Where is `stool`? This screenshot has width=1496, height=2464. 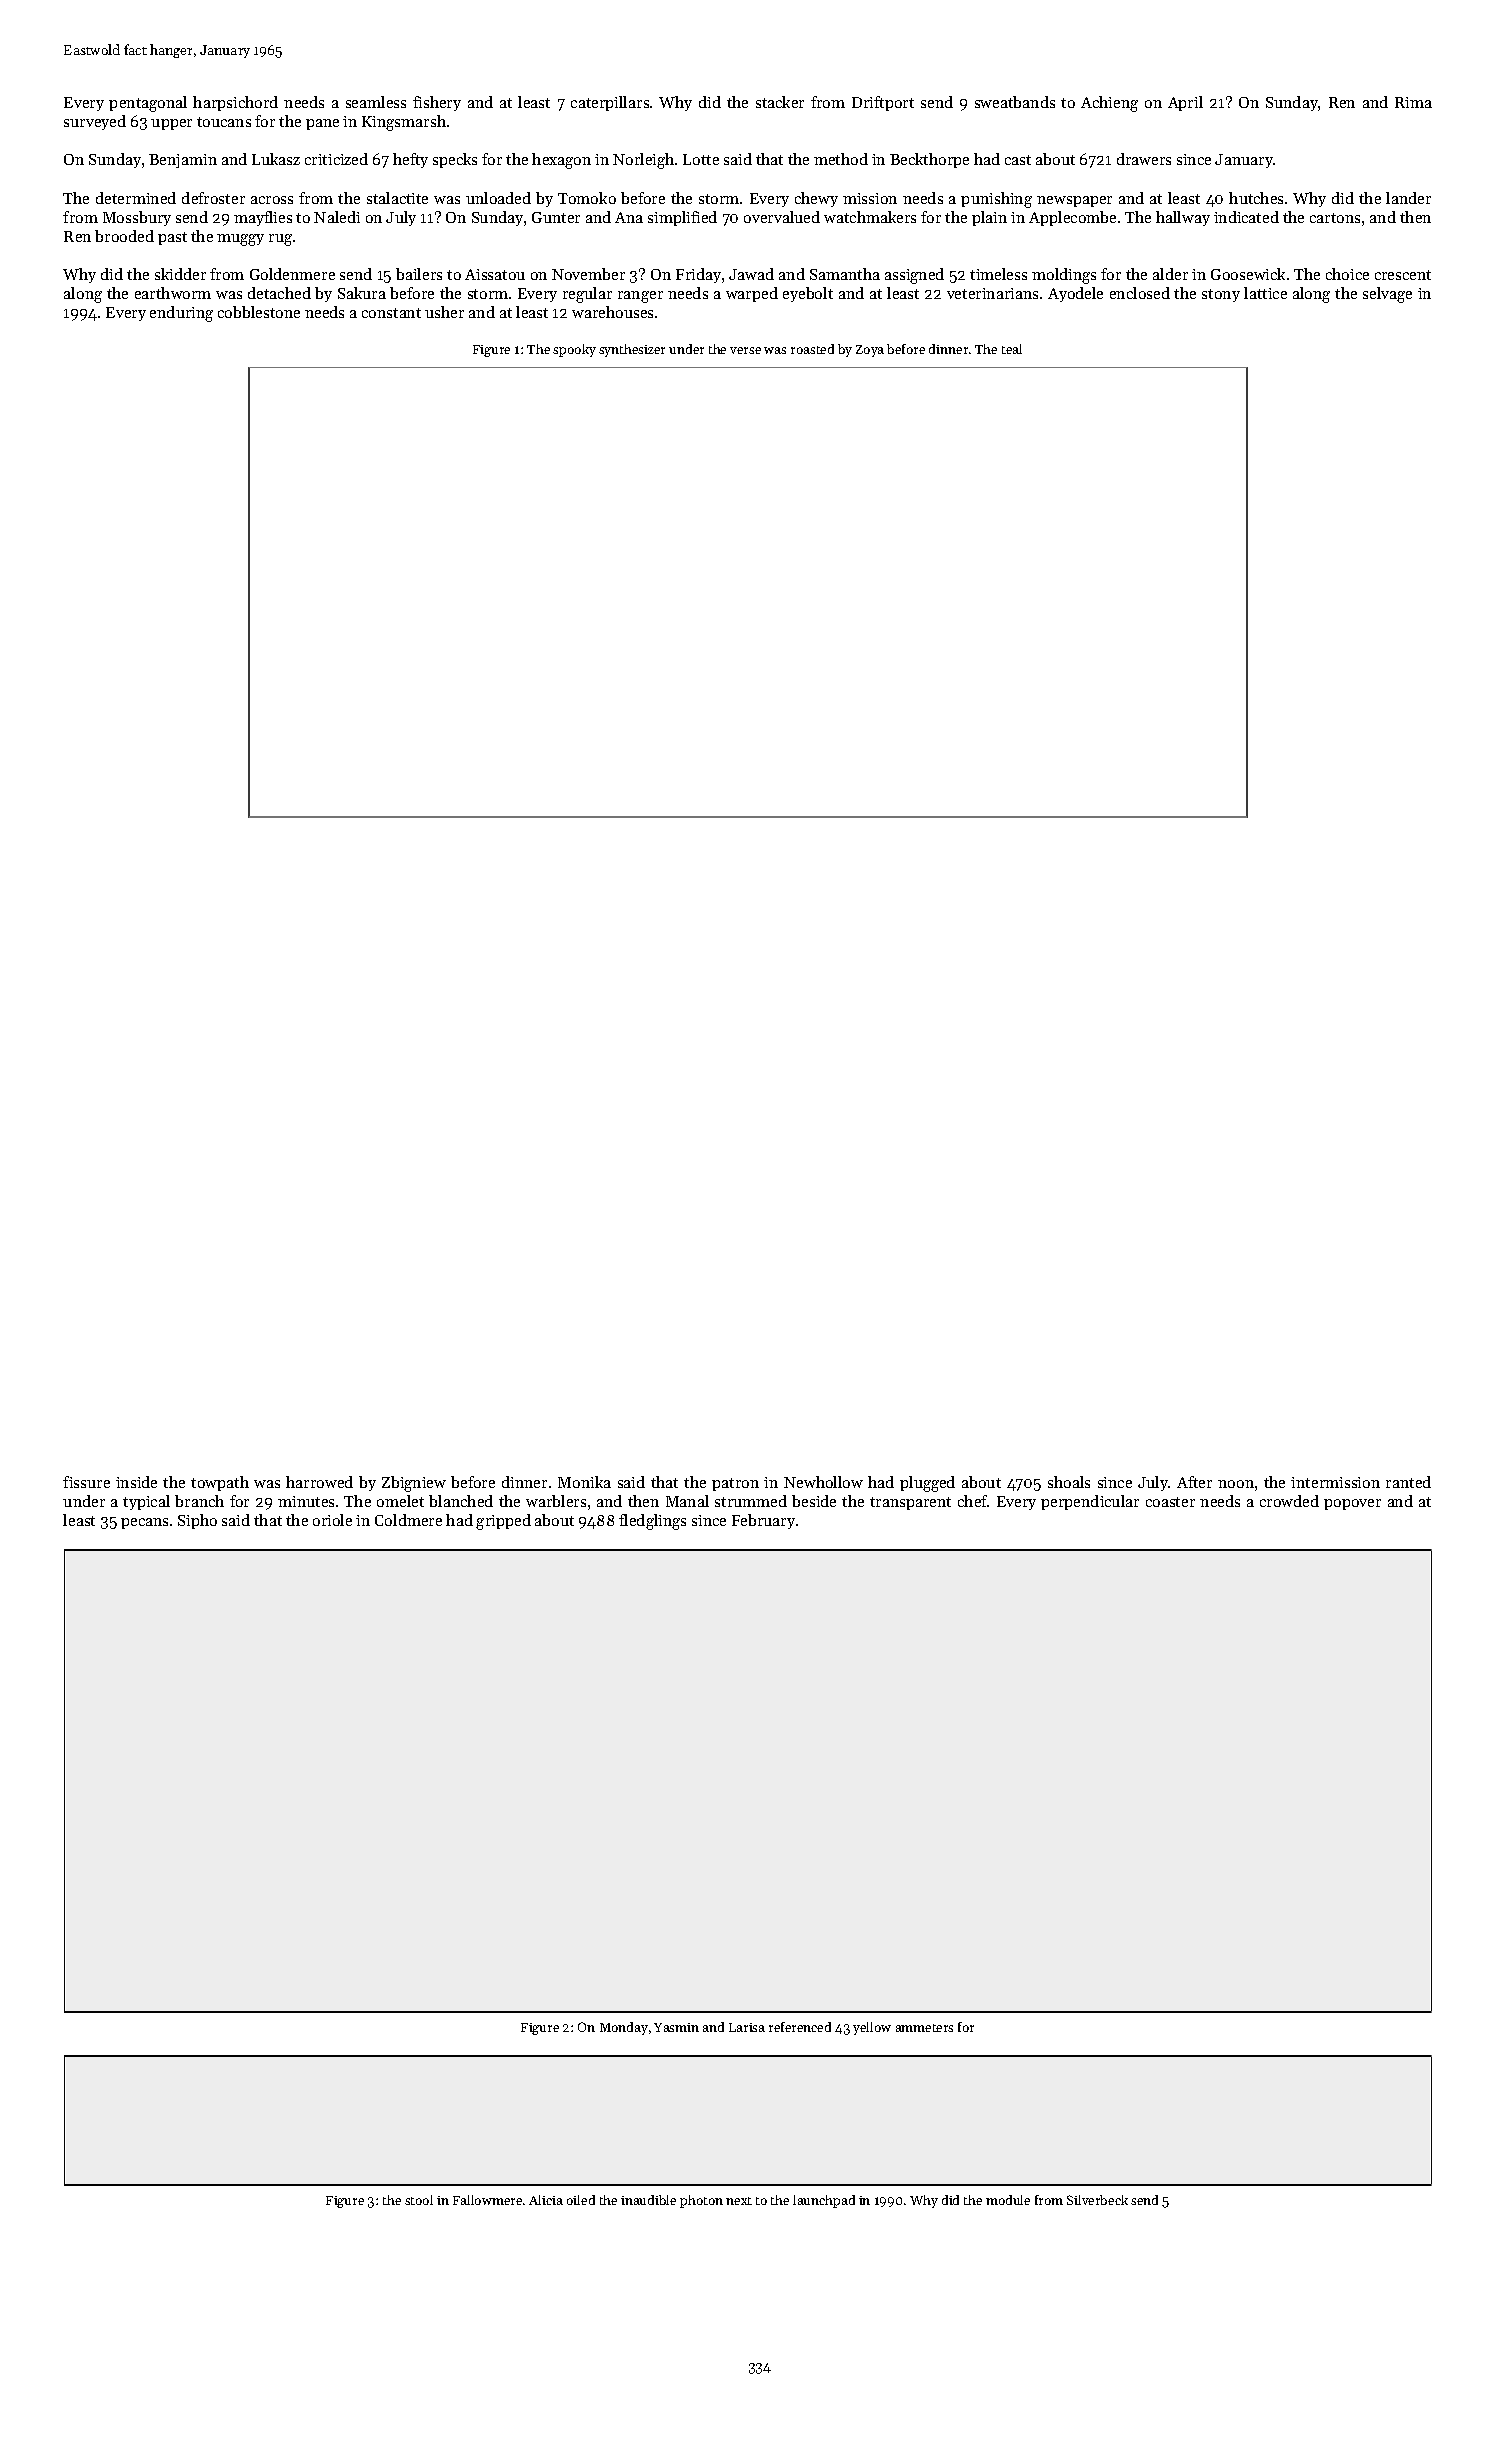 stool is located at coordinates (419, 2200).
